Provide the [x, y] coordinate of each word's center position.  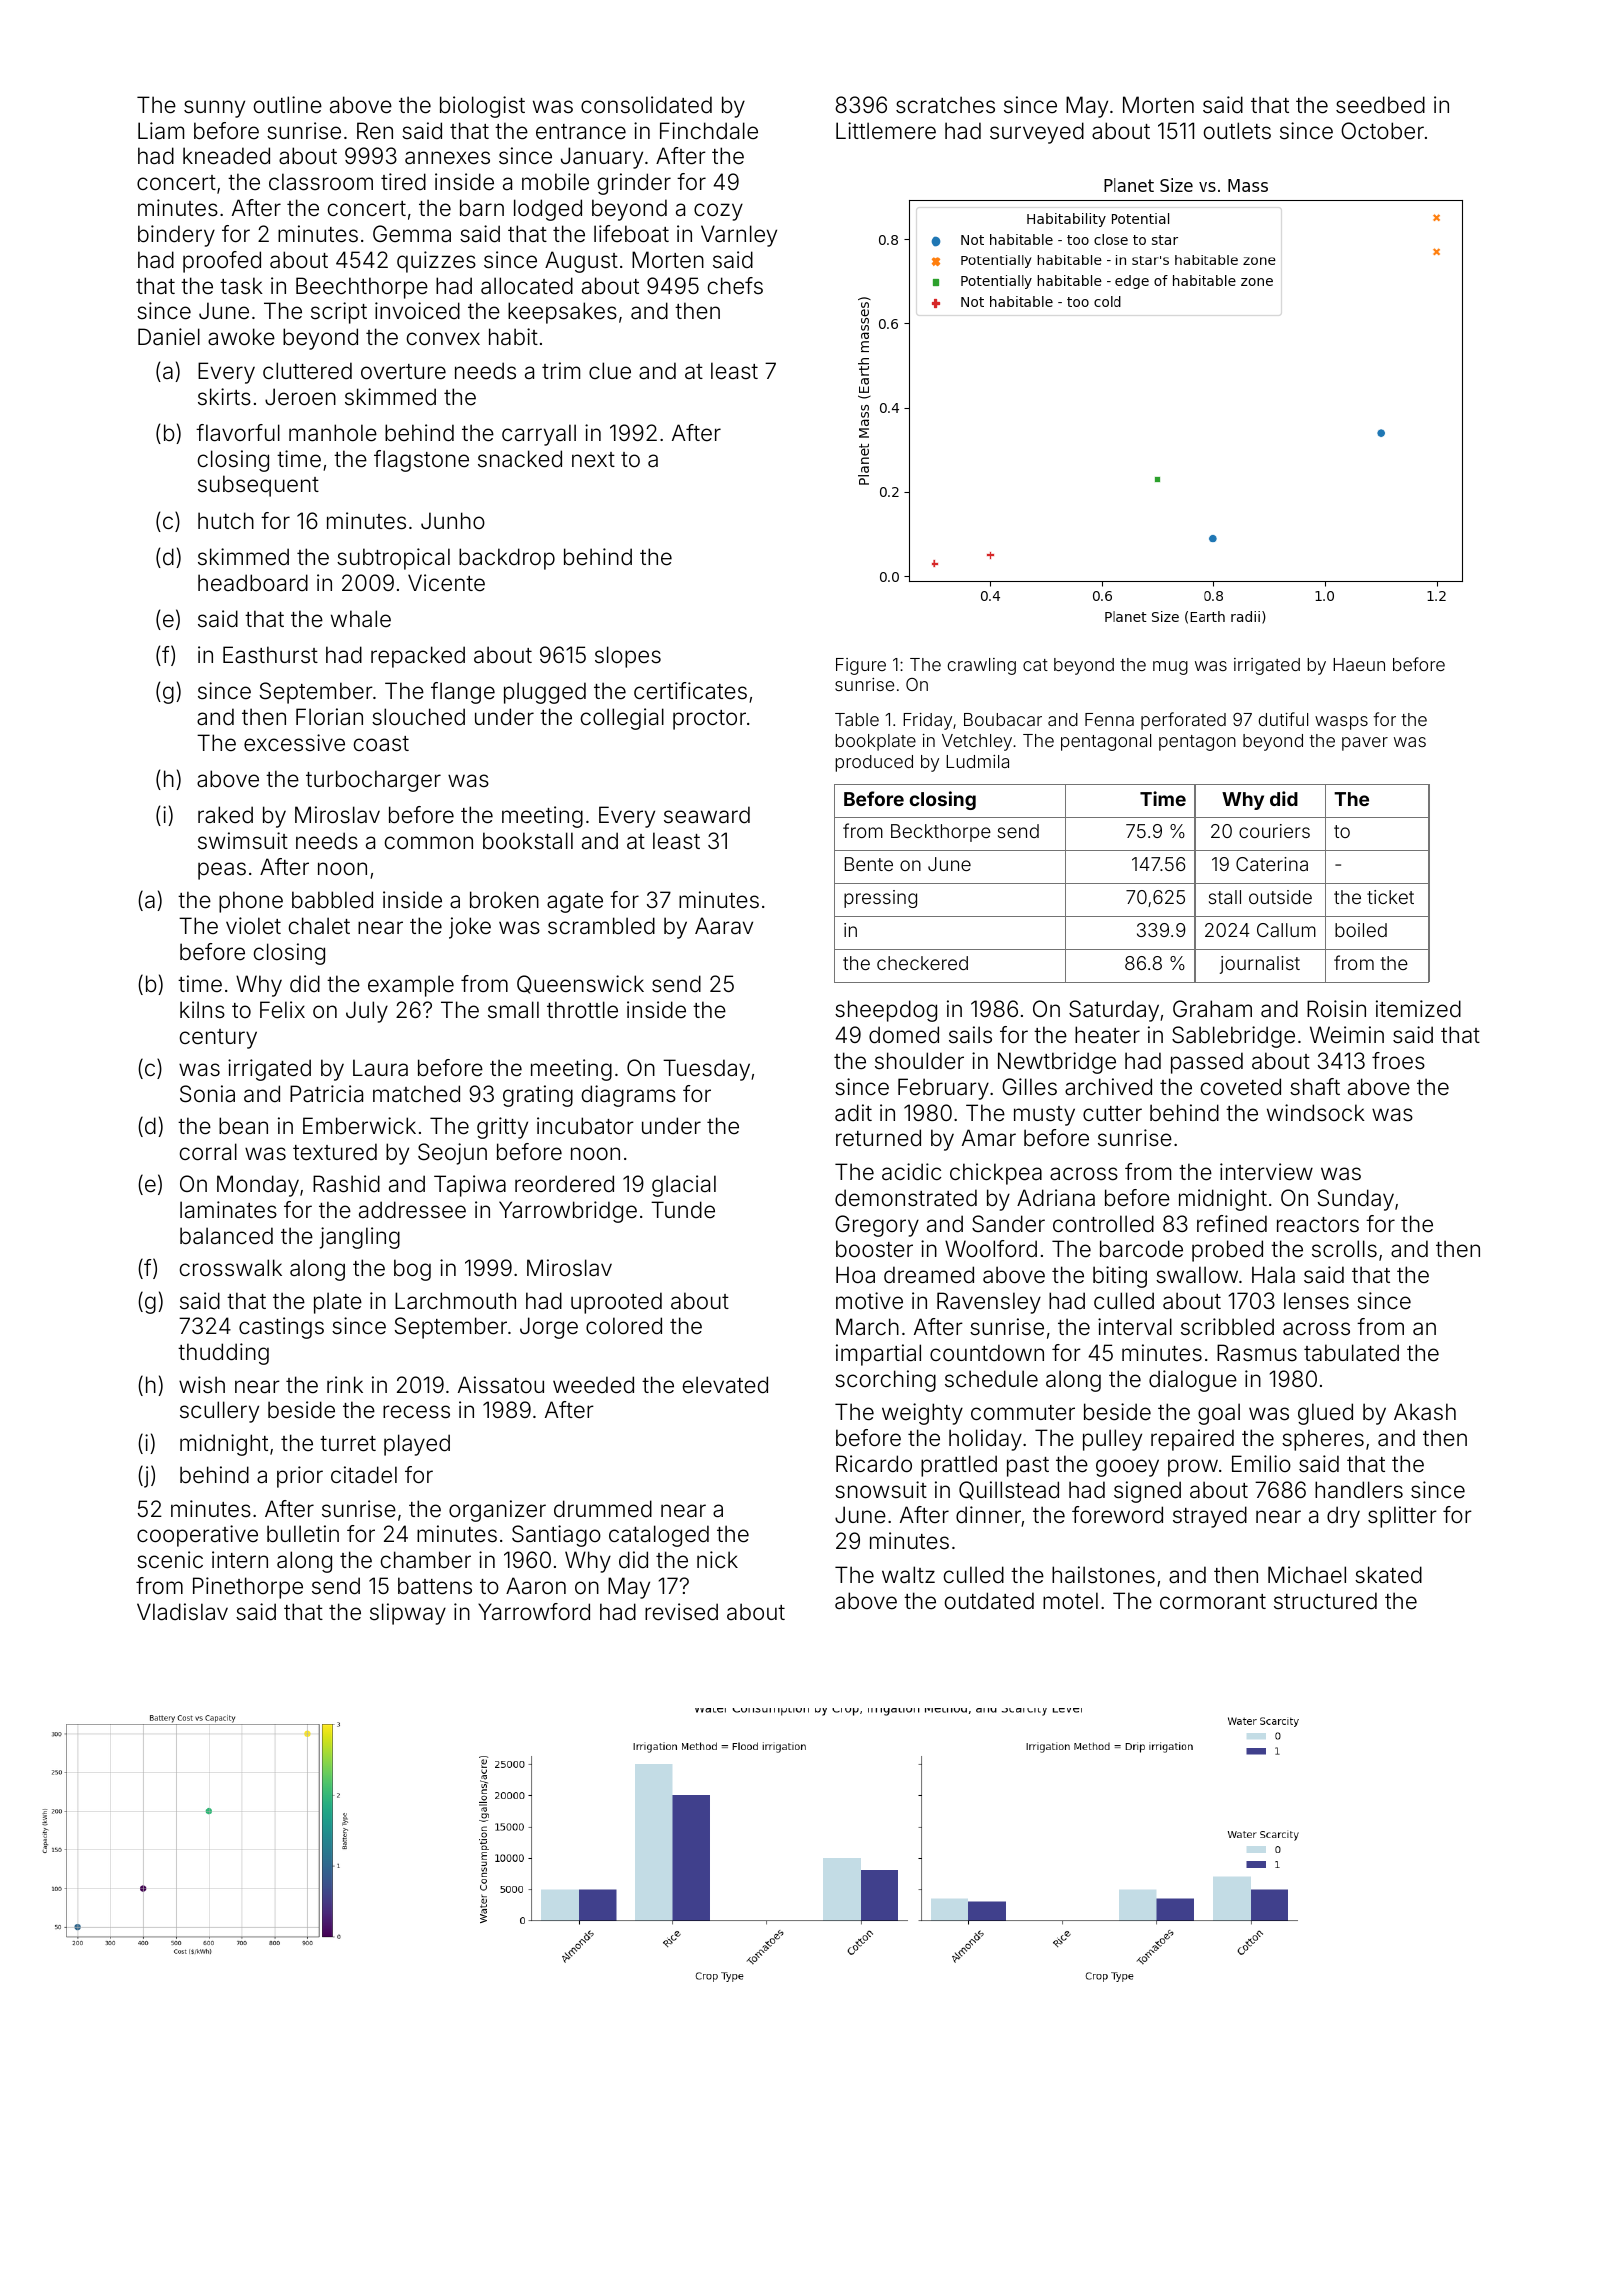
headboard [253, 583]
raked [225, 815]
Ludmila [977, 761]
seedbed [1380, 105]
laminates [228, 1210]
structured [1325, 1601]
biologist [482, 107]
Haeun [1359, 664]
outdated [989, 1601]
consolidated [646, 105]
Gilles [1029, 1087]
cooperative [197, 1536]
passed [1207, 1063]
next [593, 460]
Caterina [1272, 864]
